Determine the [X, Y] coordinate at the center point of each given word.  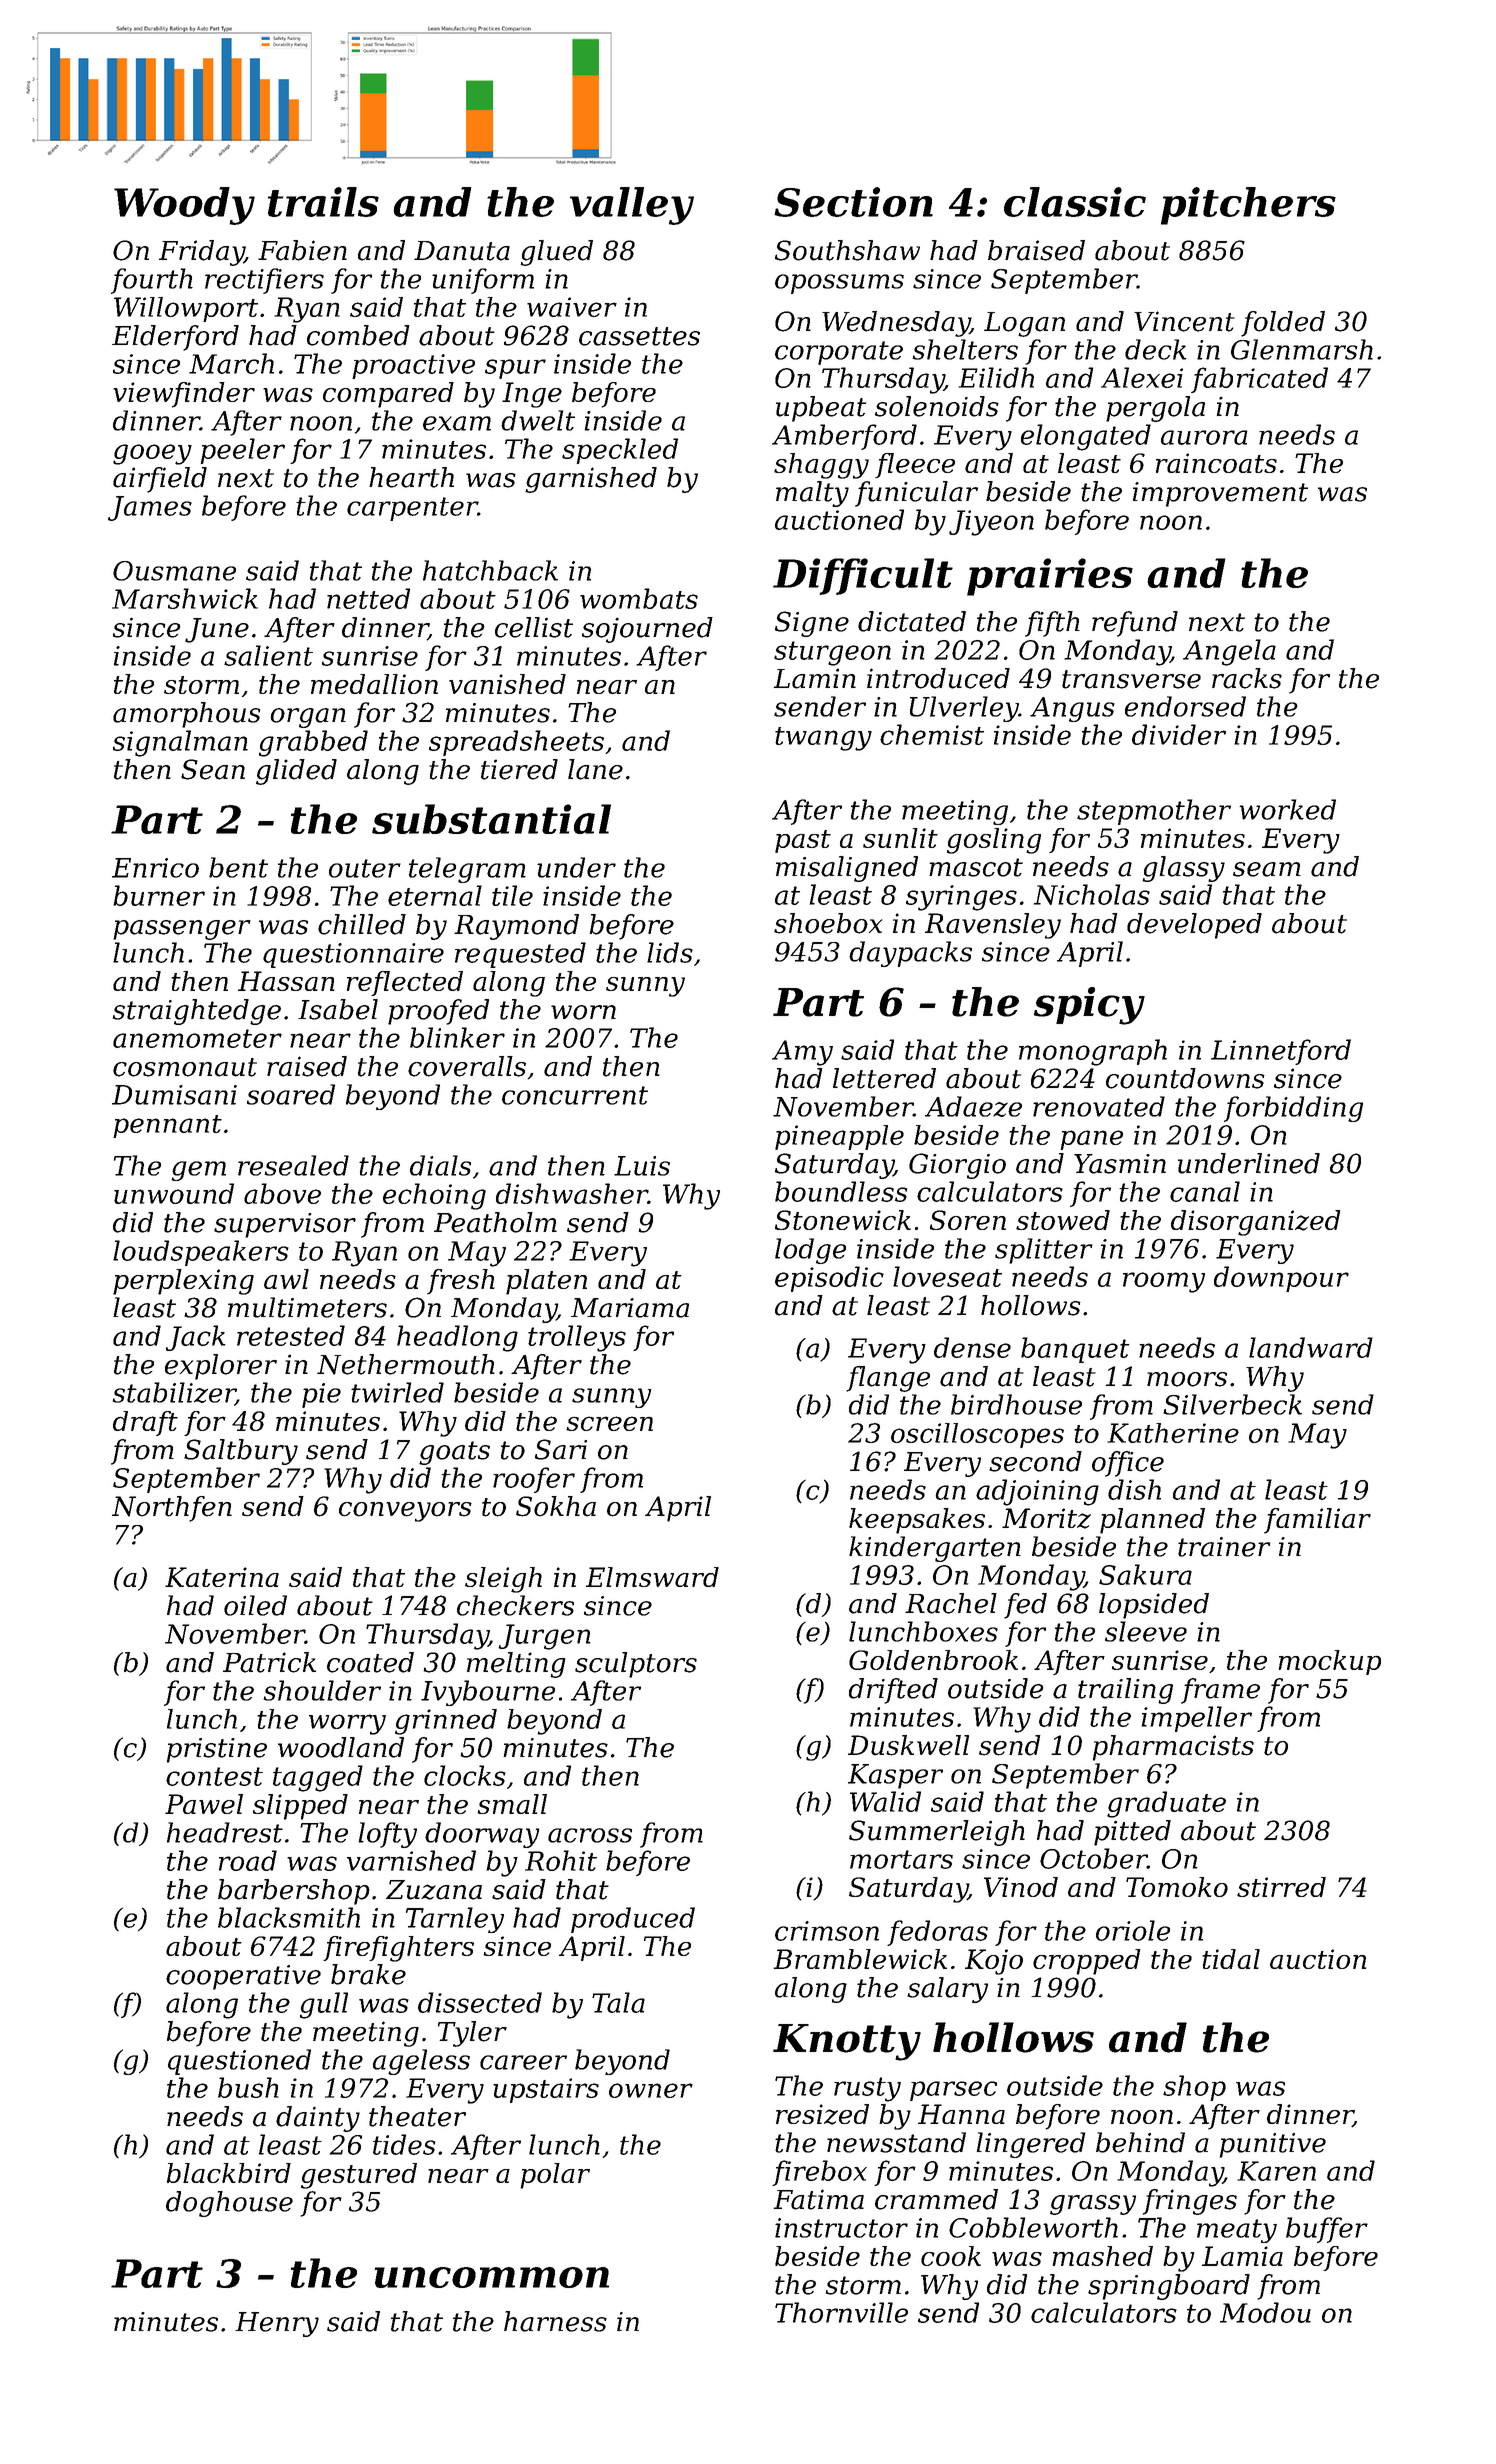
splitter [1044, 1251]
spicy [1089, 1006]
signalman [180, 743]
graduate [1166, 1804]
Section [853, 202]
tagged [318, 1778]
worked [1287, 809]
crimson [827, 1931]
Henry [277, 2324]
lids [670, 952]
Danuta [462, 251]
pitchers [1248, 206]
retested [291, 1335]
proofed [438, 1012]
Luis [642, 1166]
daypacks [910, 954]
